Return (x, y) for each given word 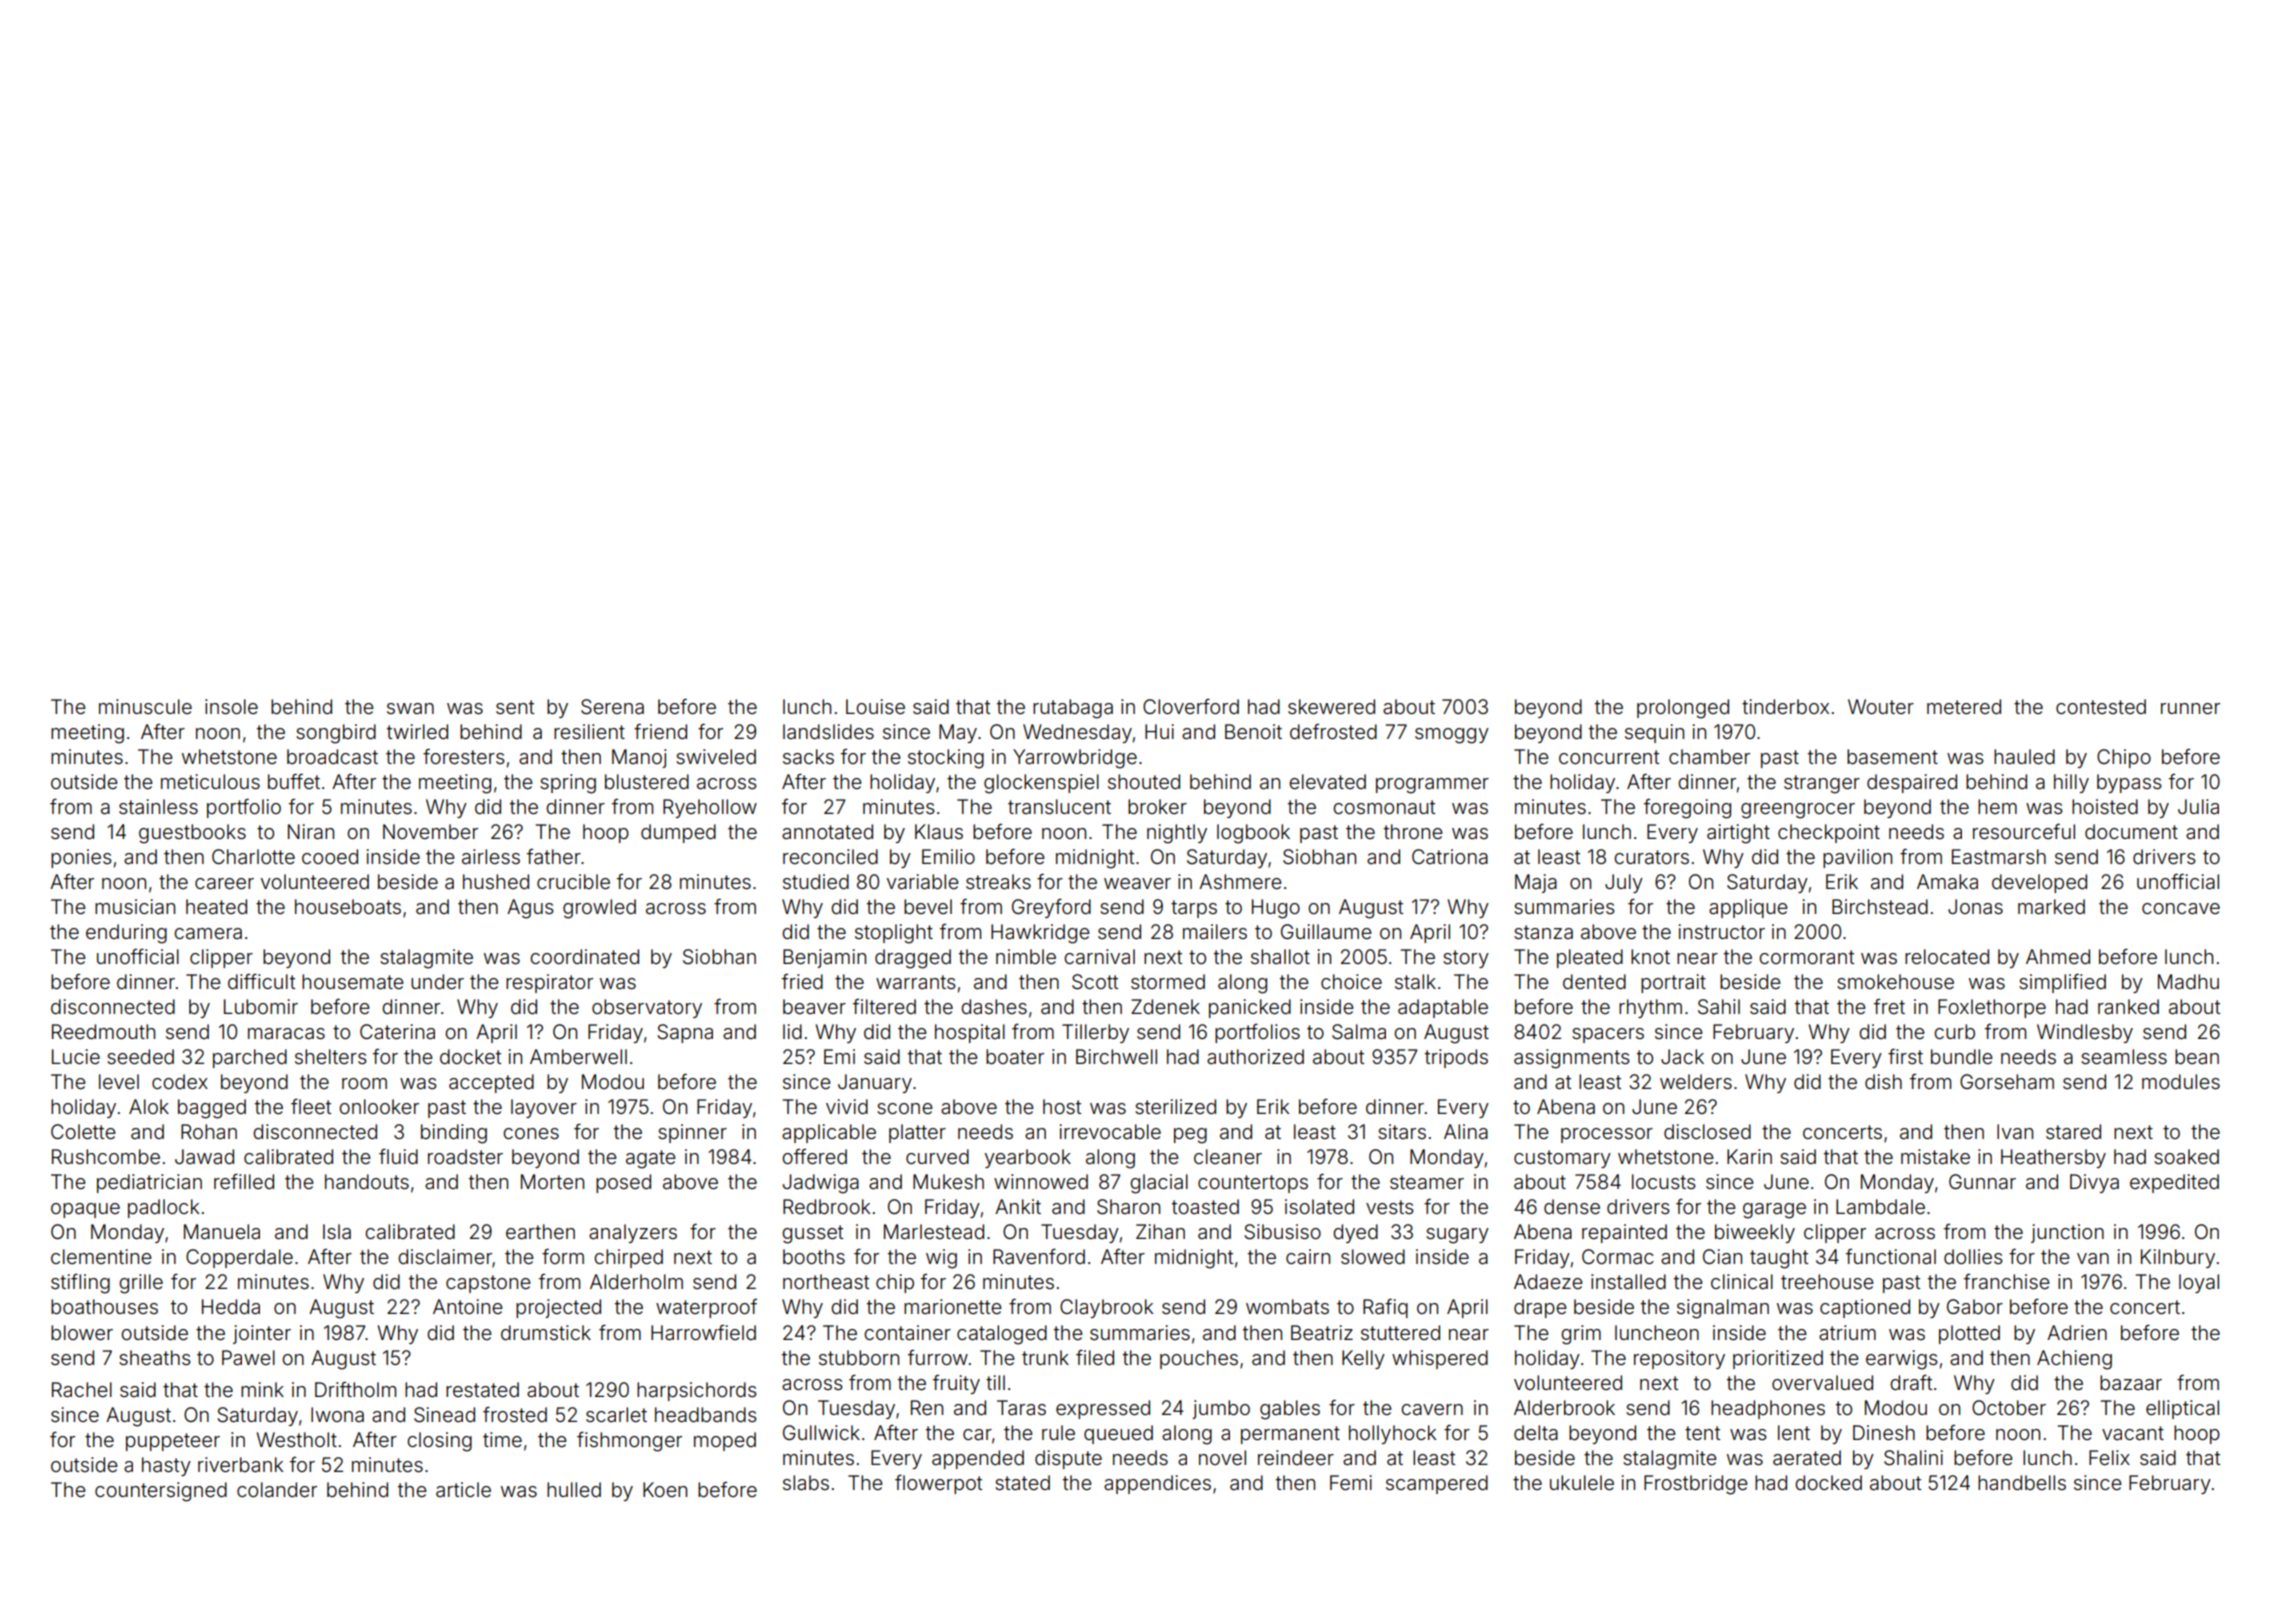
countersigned (161, 1492)
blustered (647, 781)
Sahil (1719, 1007)
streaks (998, 881)
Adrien (2077, 1332)
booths (814, 1256)
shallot (1280, 956)
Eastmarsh (1999, 856)
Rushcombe (106, 1156)
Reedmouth (103, 1031)
